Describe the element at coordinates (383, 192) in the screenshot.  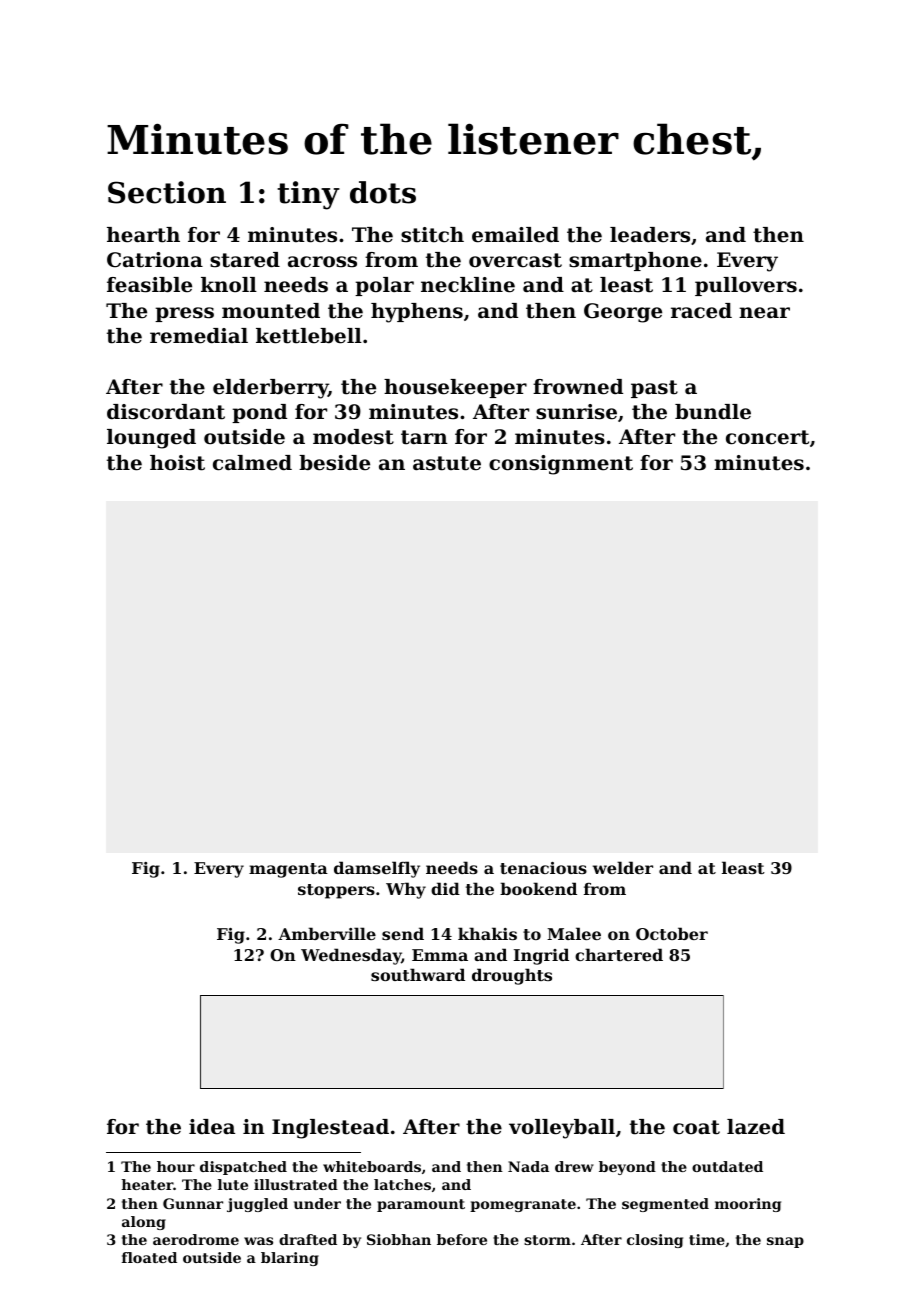
I see `dots` at that location.
